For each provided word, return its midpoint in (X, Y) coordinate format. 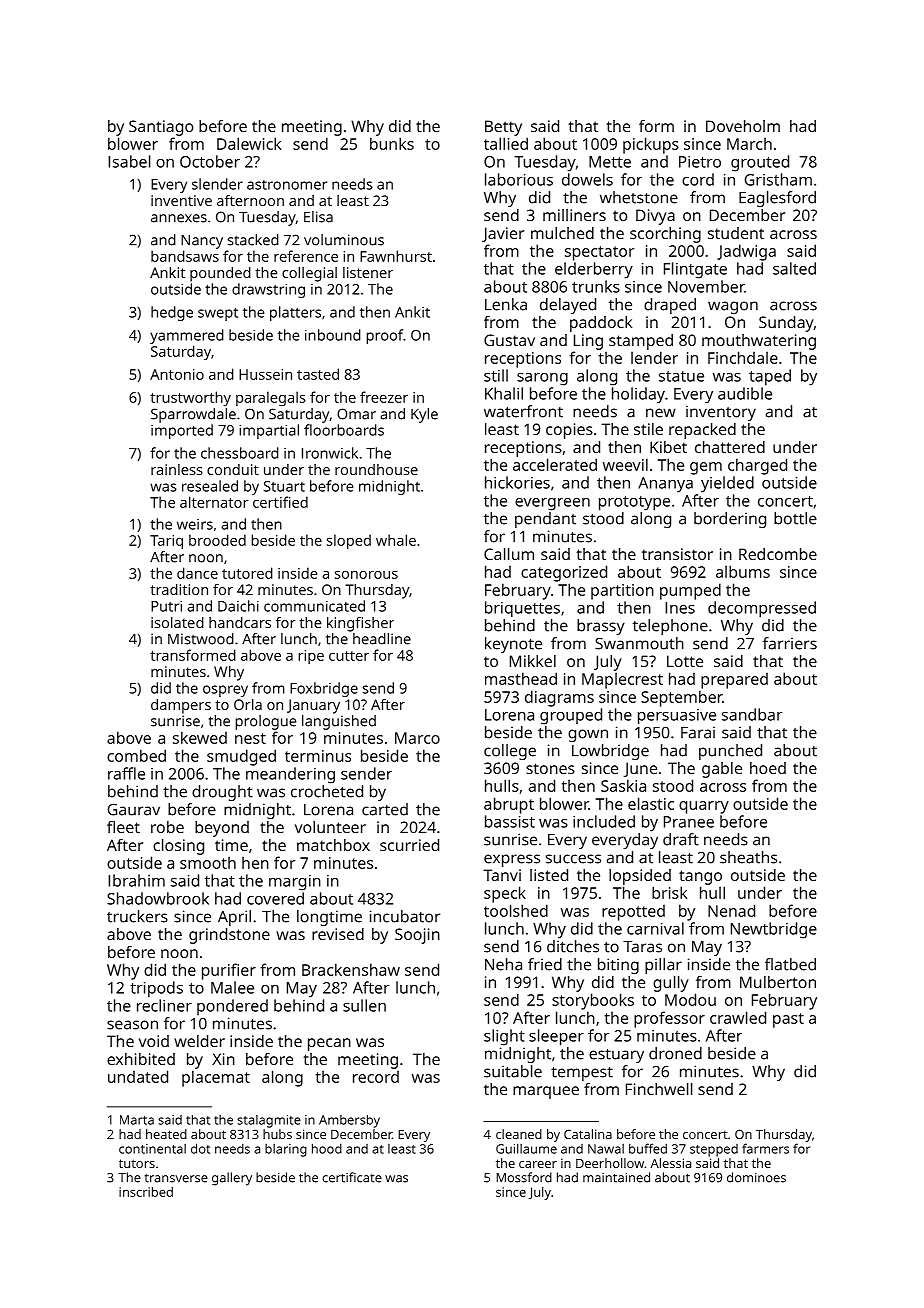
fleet (123, 827)
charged (757, 466)
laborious (519, 179)
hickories (517, 482)
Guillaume (526, 1148)
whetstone (639, 197)
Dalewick (249, 143)
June (640, 769)
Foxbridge (324, 689)
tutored (247, 573)
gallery (232, 1179)
